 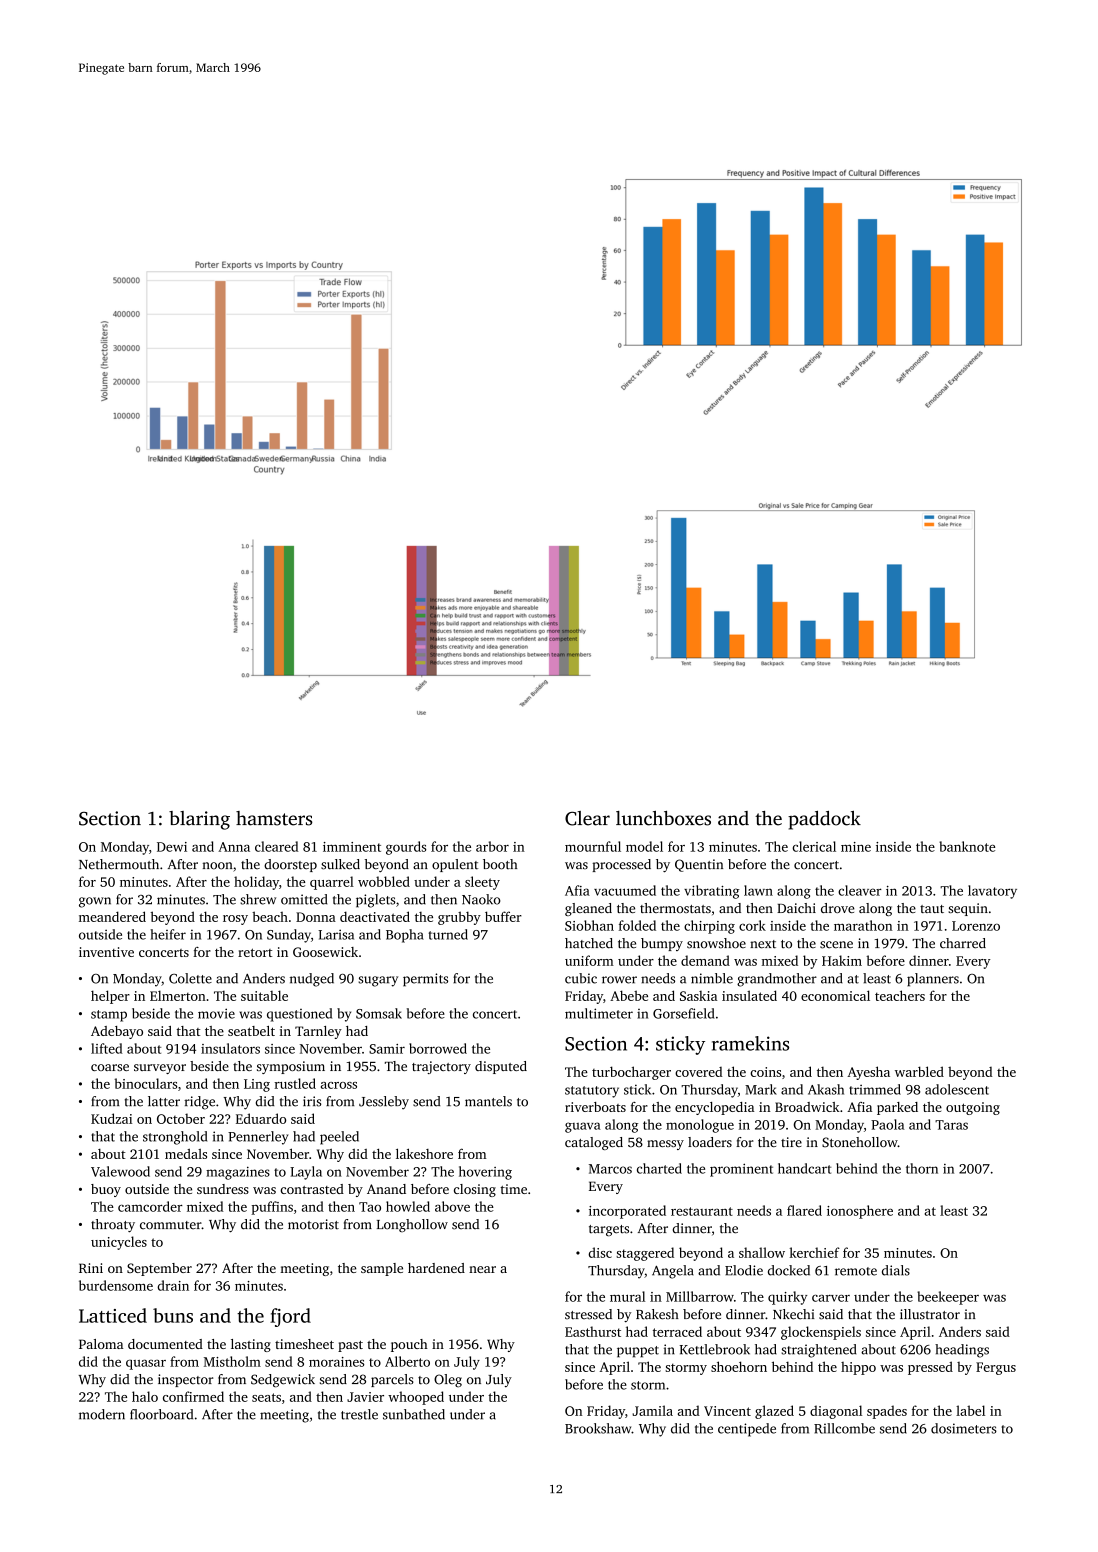 I want to click on Rini, so click(x=91, y=1268).
